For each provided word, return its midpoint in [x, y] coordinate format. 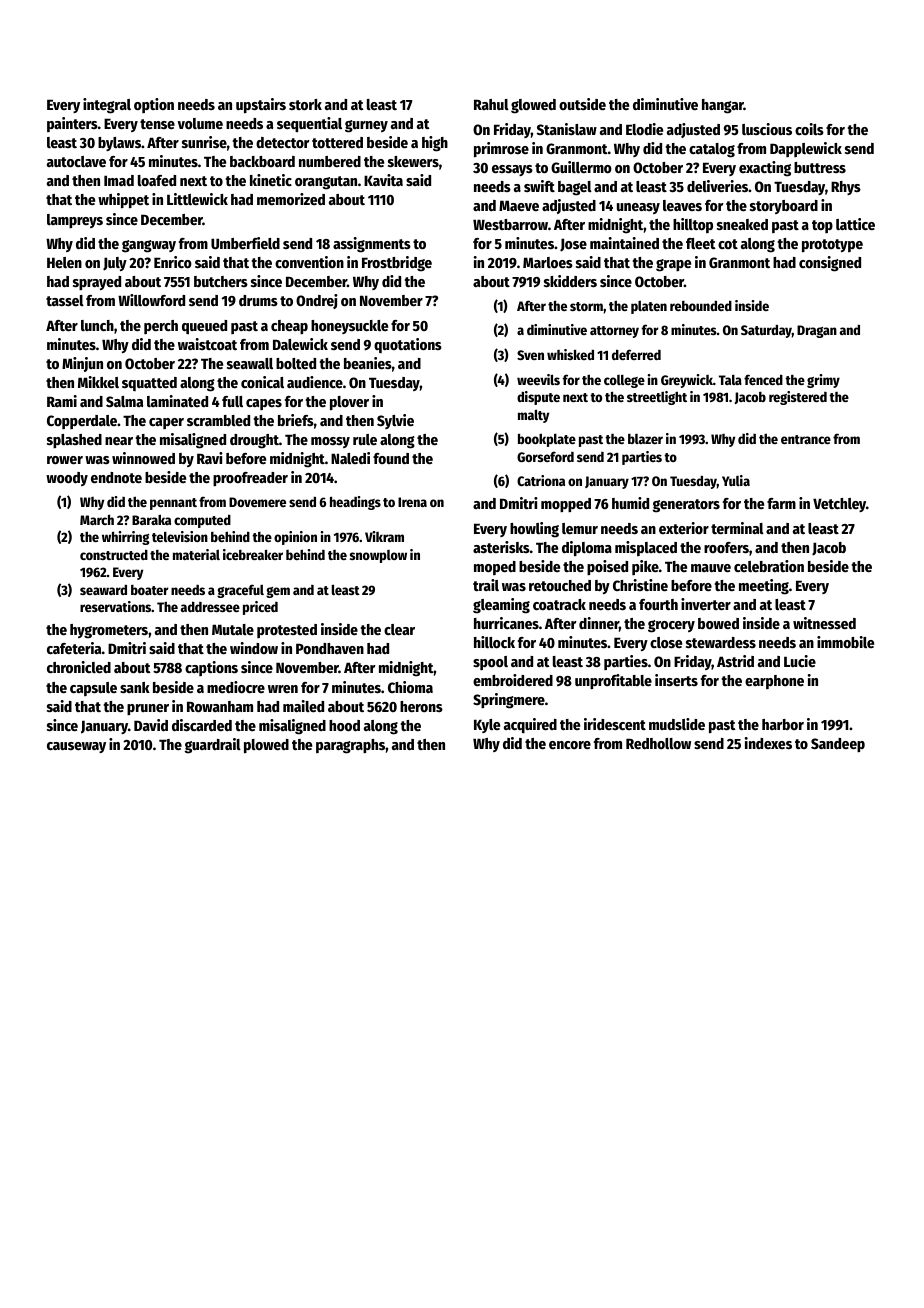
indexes [768, 743]
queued [204, 327]
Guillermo [581, 167]
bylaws [119, 144]
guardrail [213, 746]
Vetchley [839, 505]
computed [202, 521]
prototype [832, 246]
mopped [566, 505]
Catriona [541, 480]
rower [65, 460]
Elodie [644, 129]
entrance [806, 439]
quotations [408, 345]
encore [570, 745]
